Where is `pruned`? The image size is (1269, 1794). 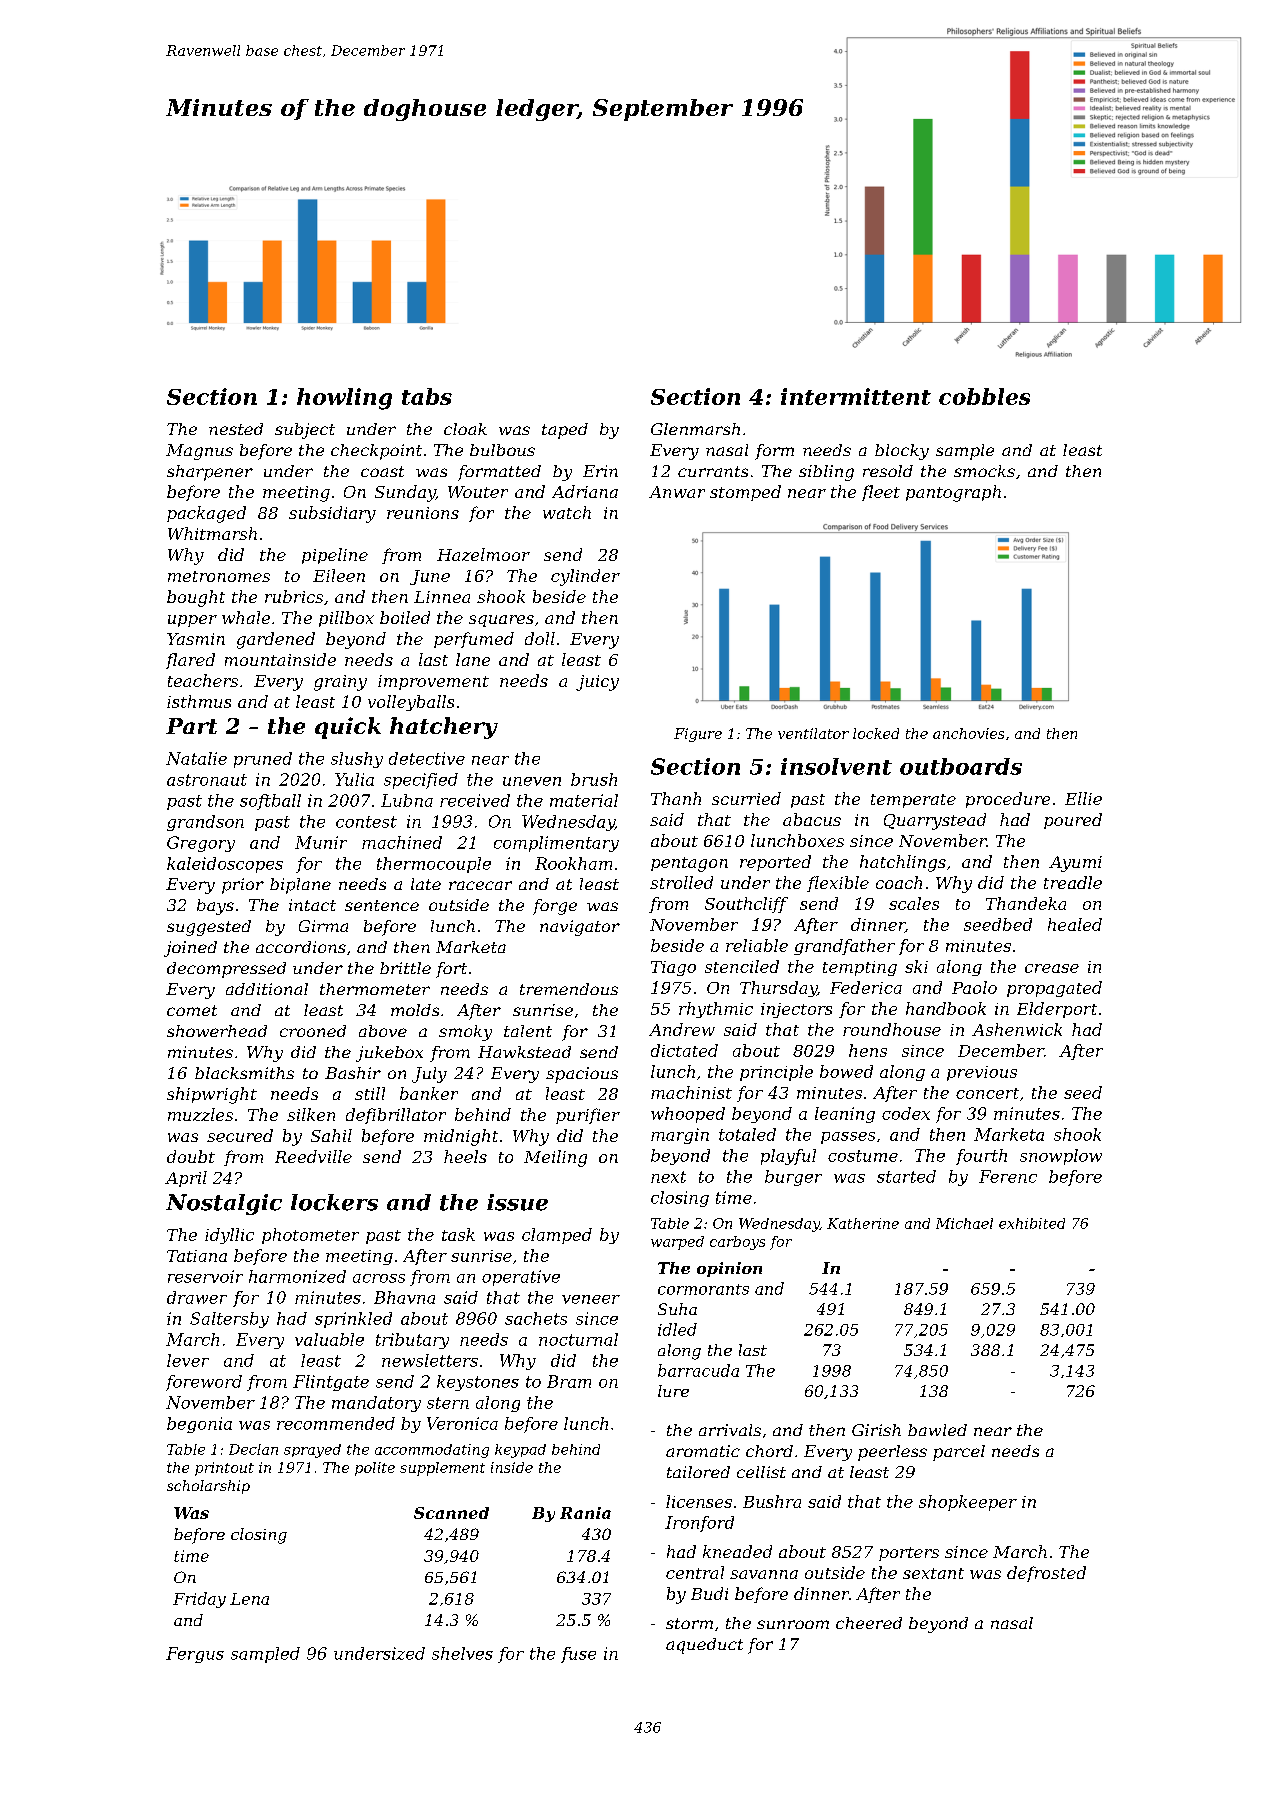
pruned is located at coordinates (263, 760).
